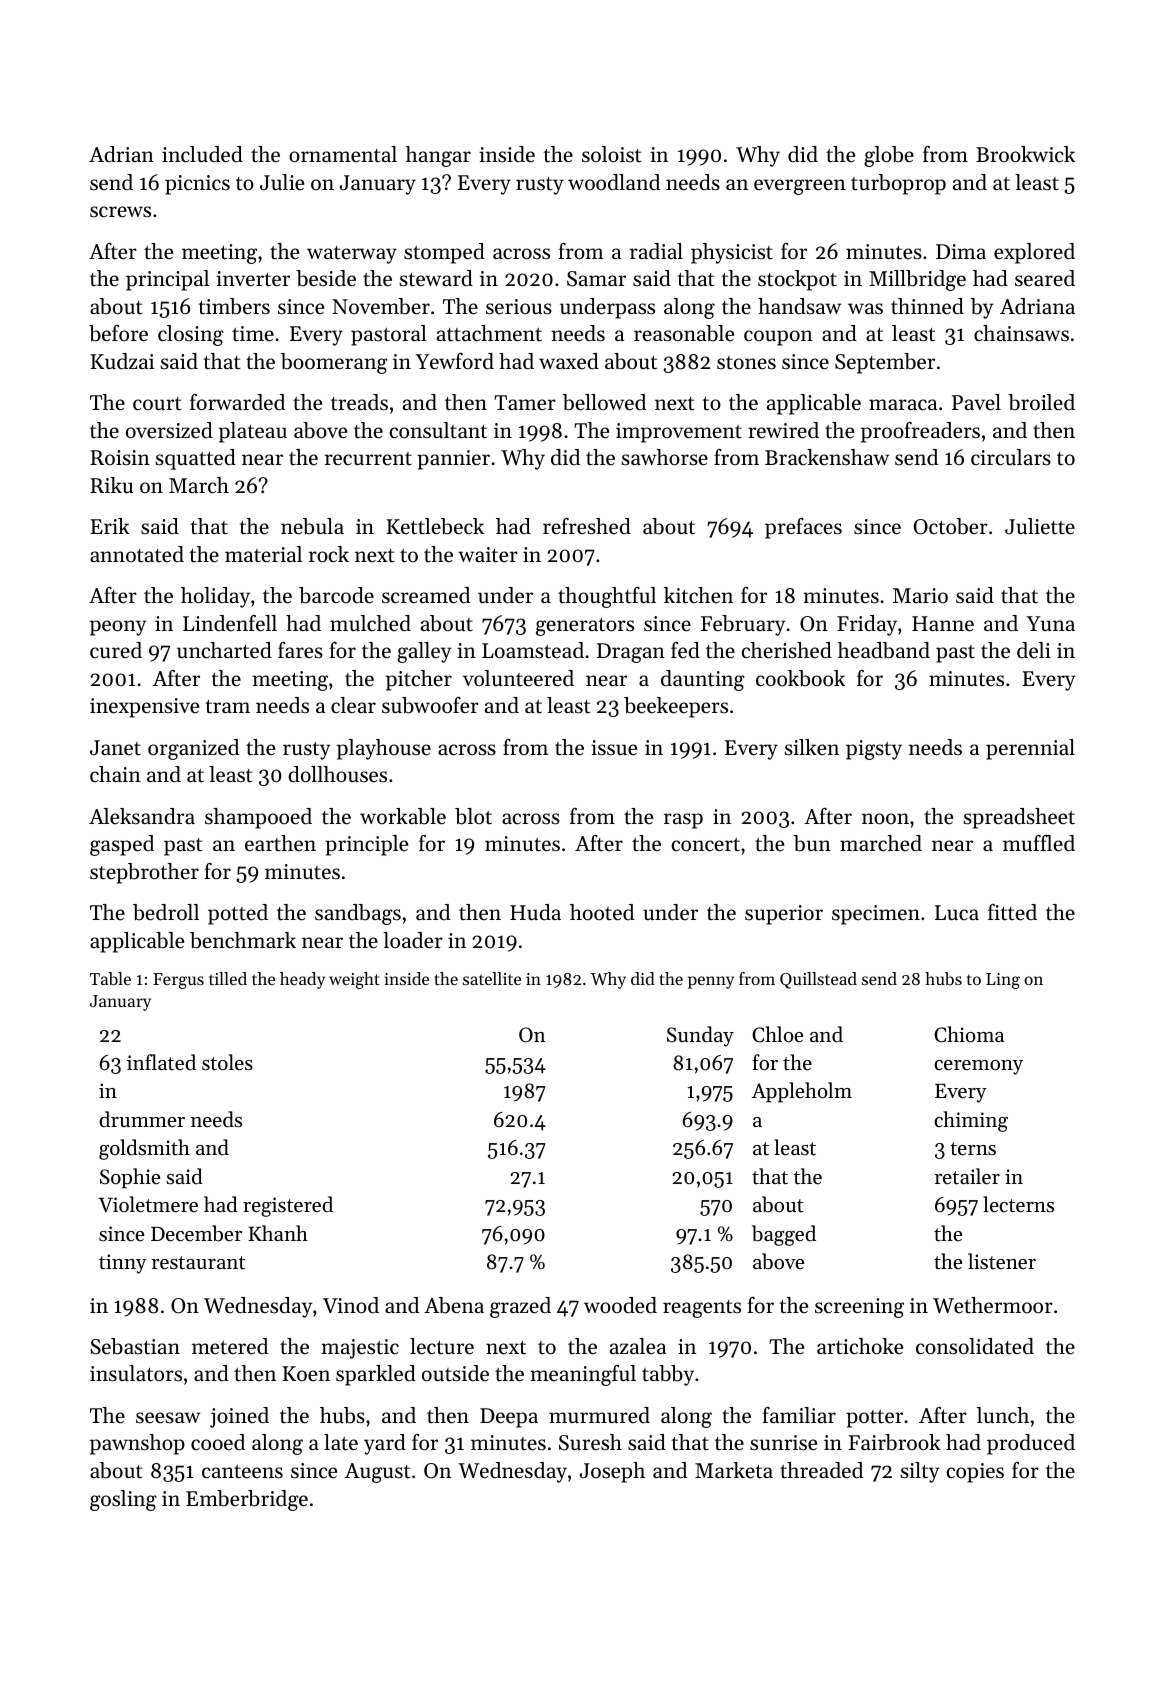 This screenshot has width=1165, height=1687. Describe the element at coordinates (975, 1473) in the screenshot. I see `copies` at that location.
